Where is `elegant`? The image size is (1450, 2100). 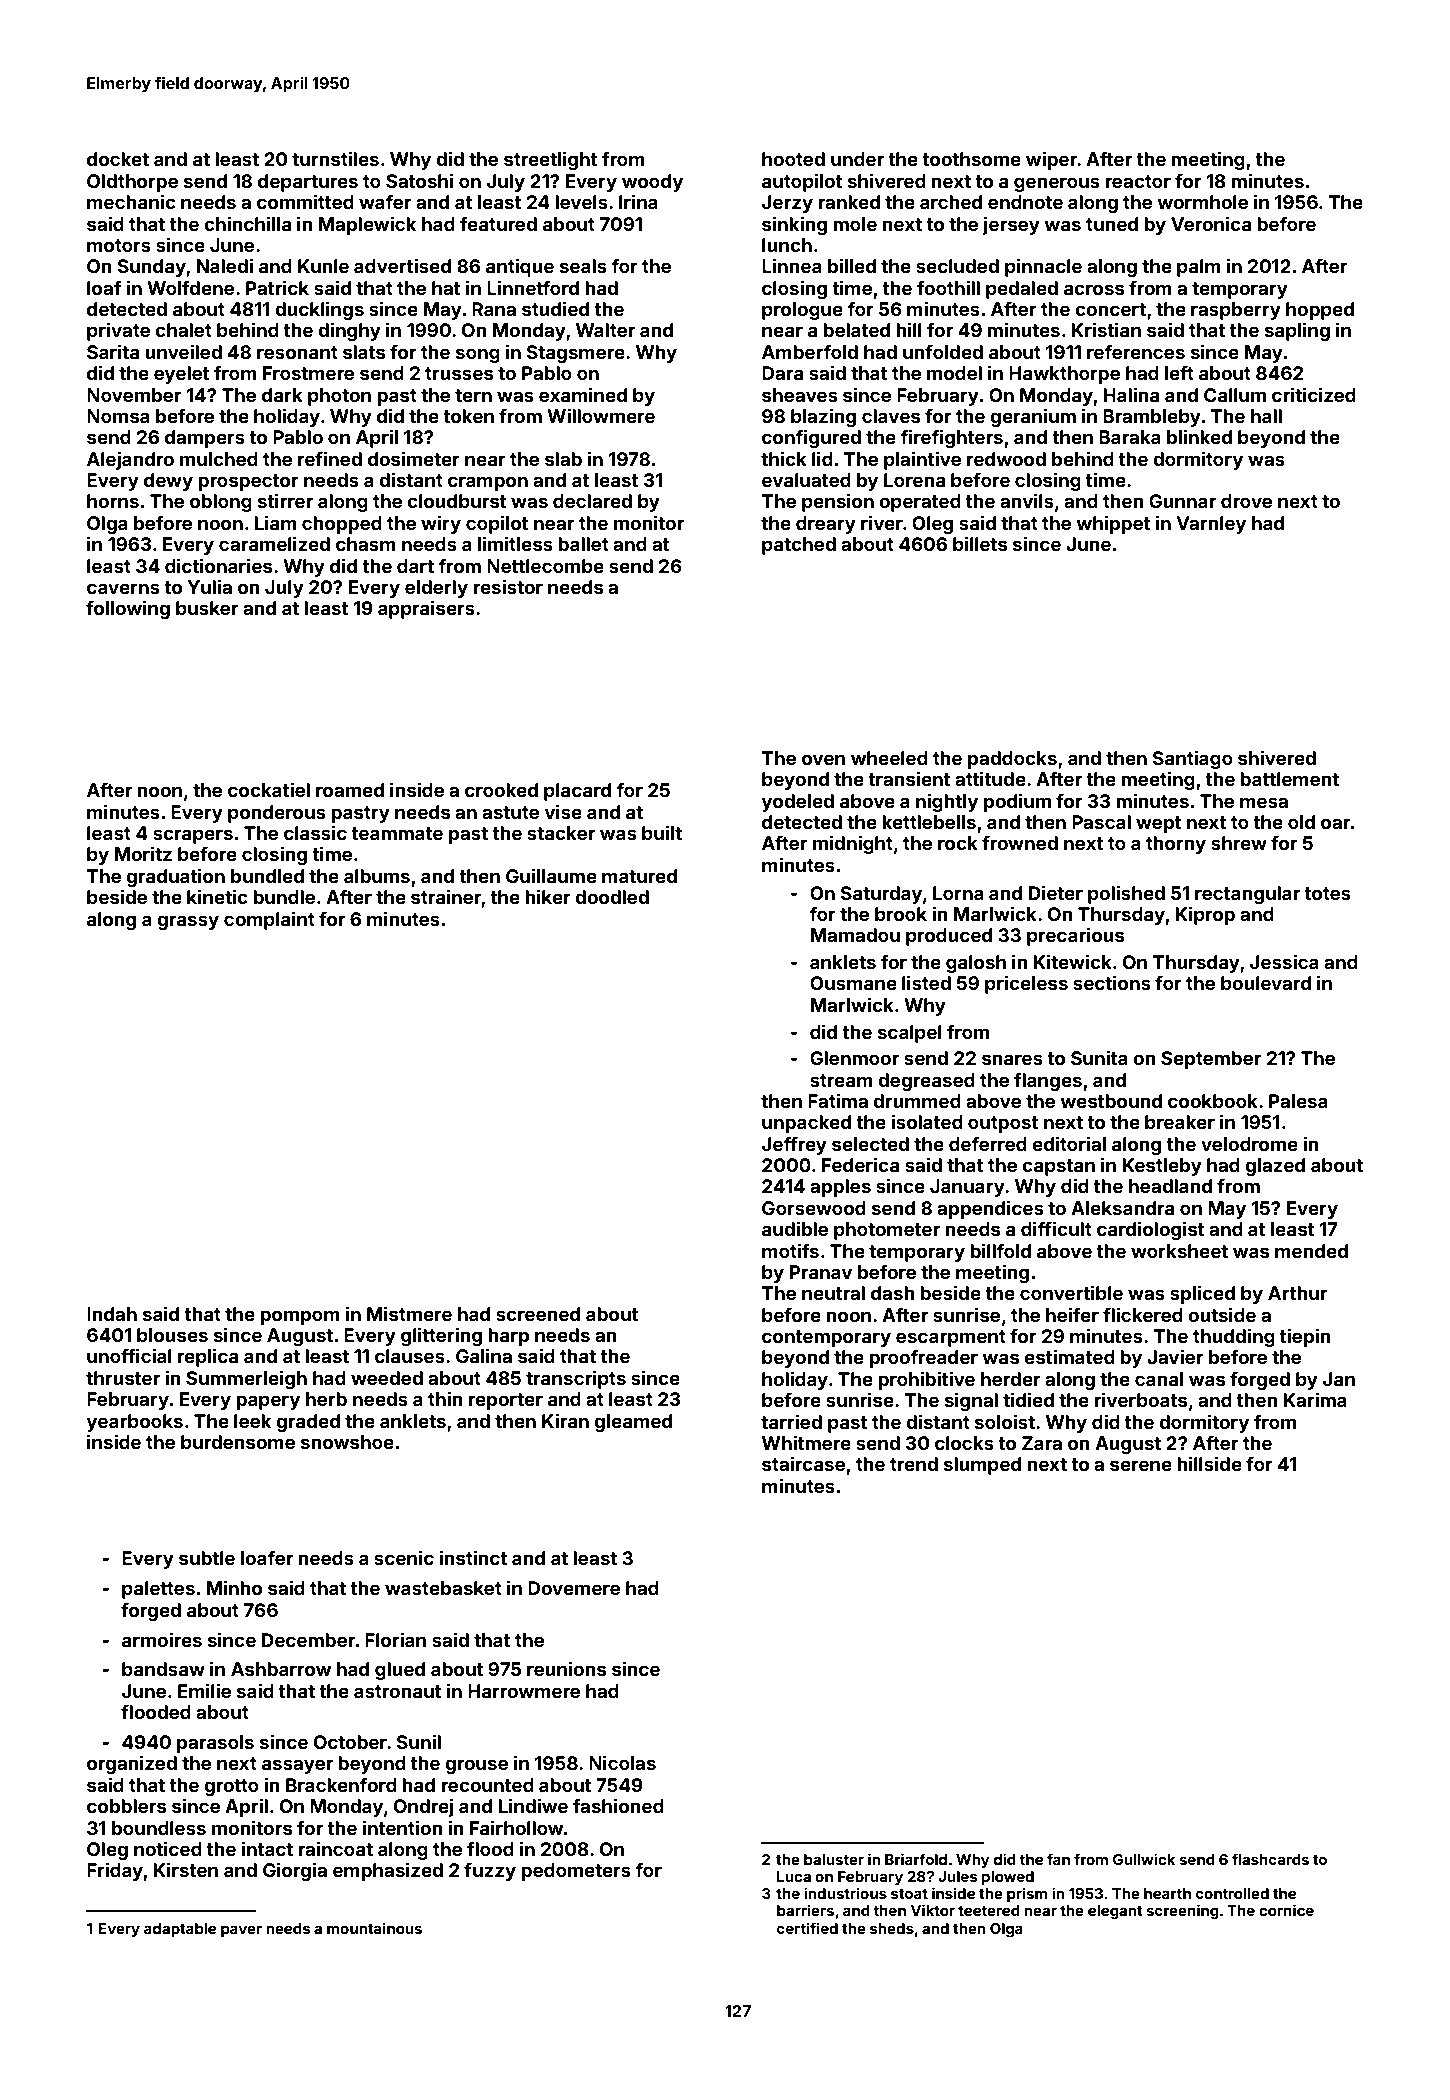 elegant is located at coordinates (1115, 1912).
